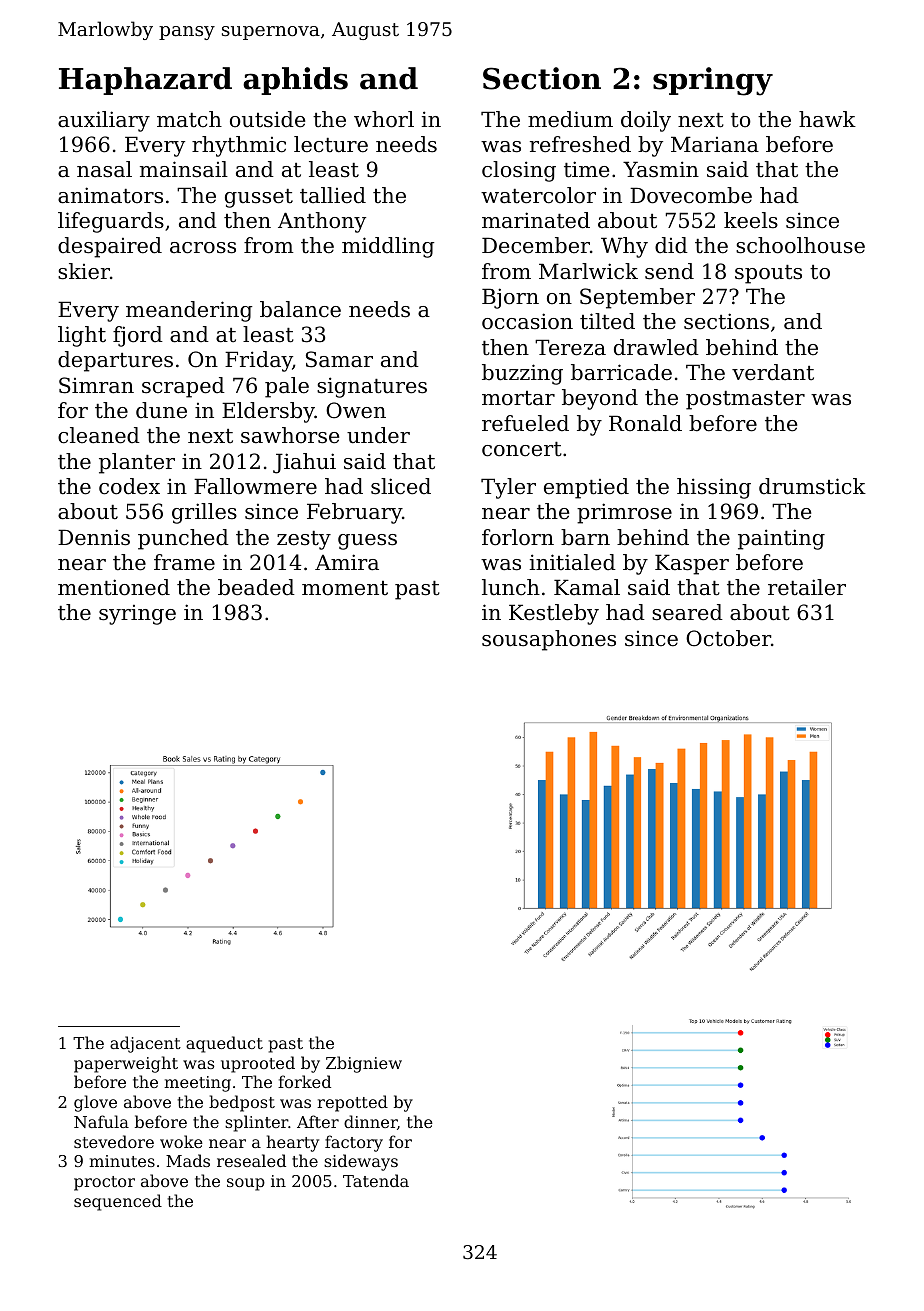 This image has width=924, height=1311. Describe the element at coordinates (137, 615) in the image. I see `syringe` at that location.
